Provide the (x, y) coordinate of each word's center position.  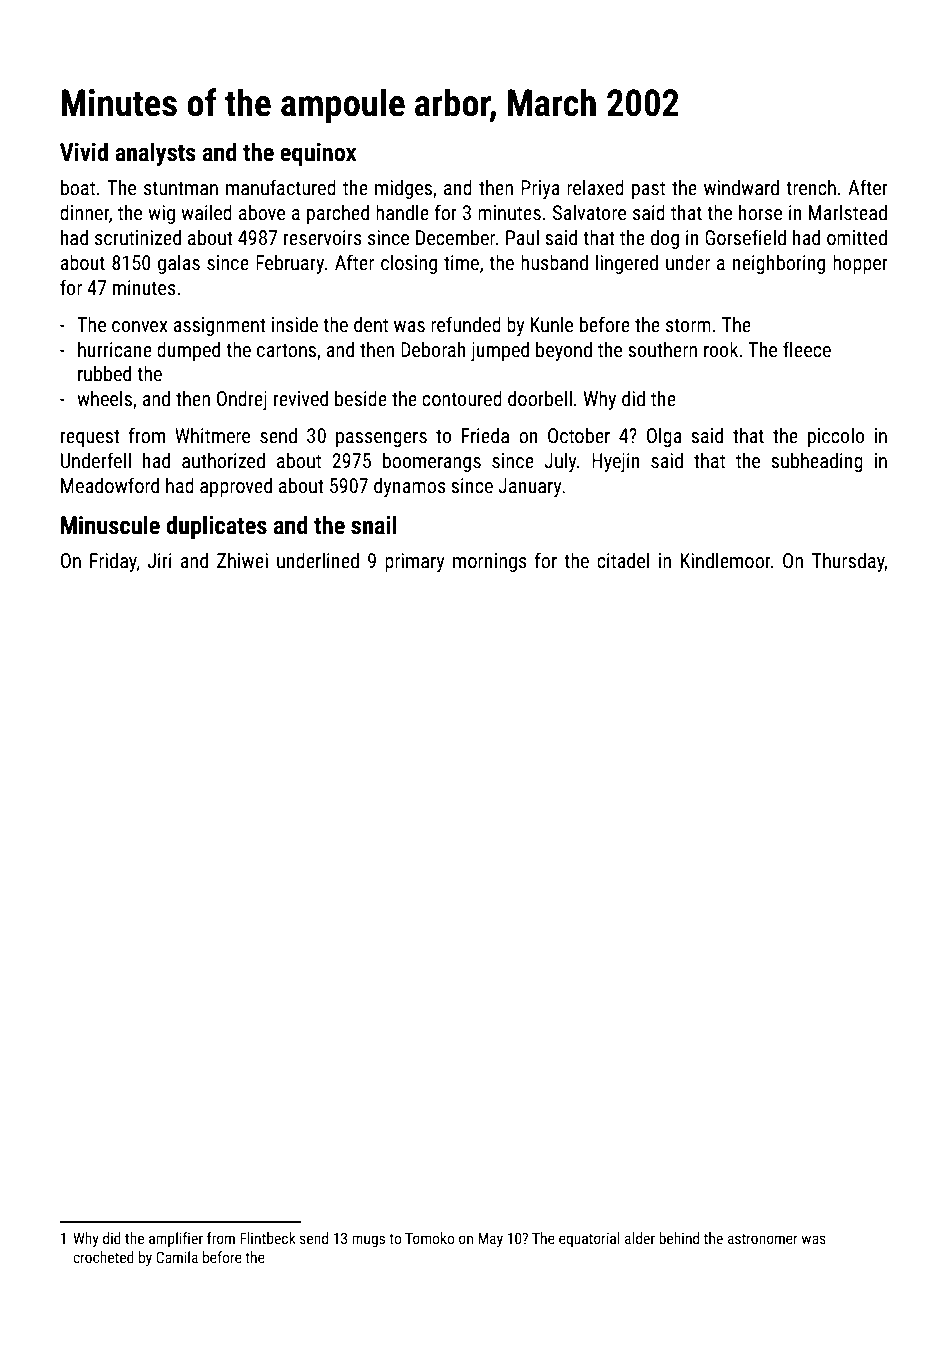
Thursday (848, 562)
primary (415, 562)
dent (371, 324)
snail (374, 525)
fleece (807, 349)
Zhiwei (242, 560)
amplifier (176, 1239)
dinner (84, 212)
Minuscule (110, 525)
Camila (177, 1257)
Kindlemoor (726, 560)
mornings (490, 562)
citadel (623, 560)
